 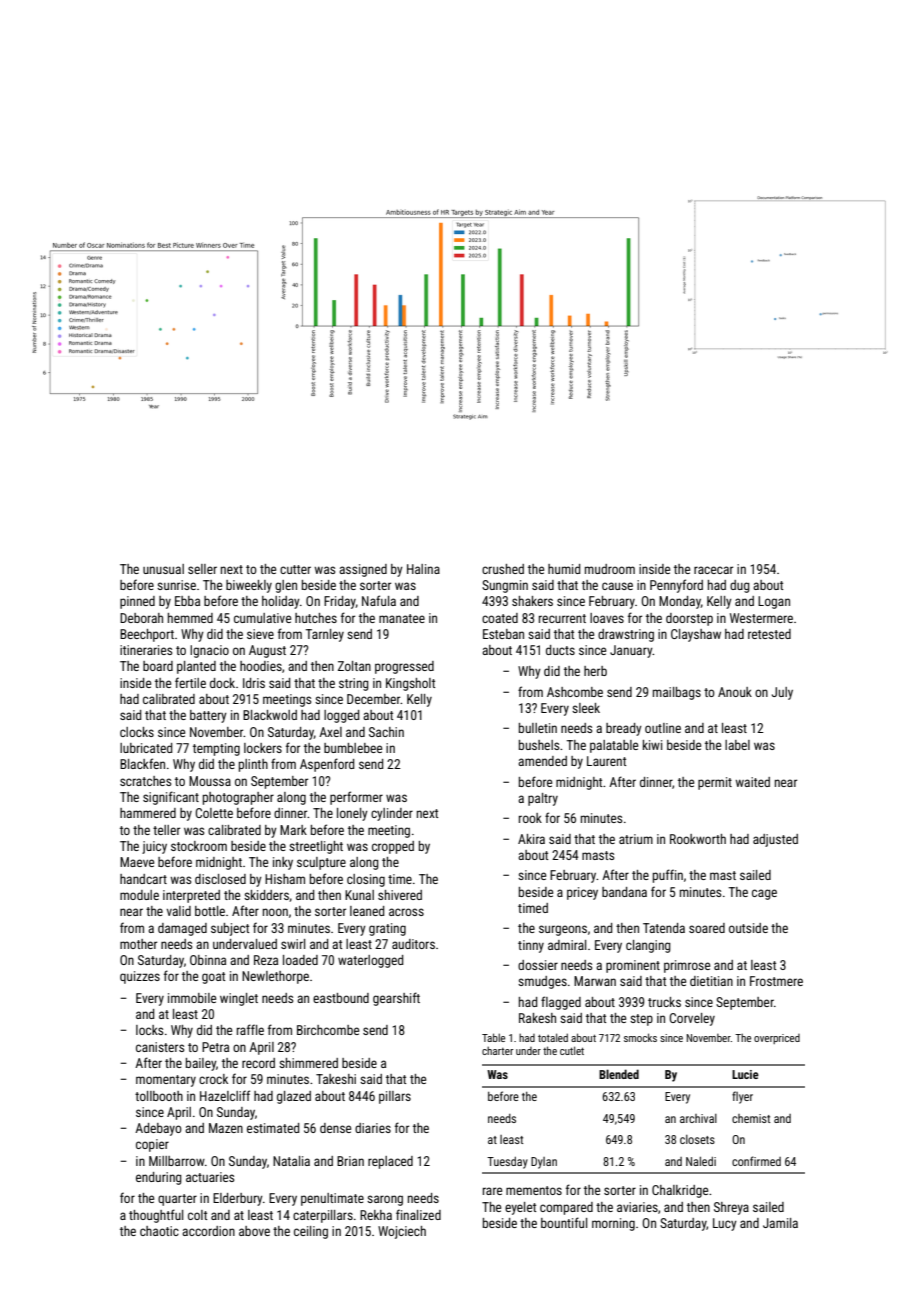 I want to click on chaotic, so click(x=159, y=1231).
